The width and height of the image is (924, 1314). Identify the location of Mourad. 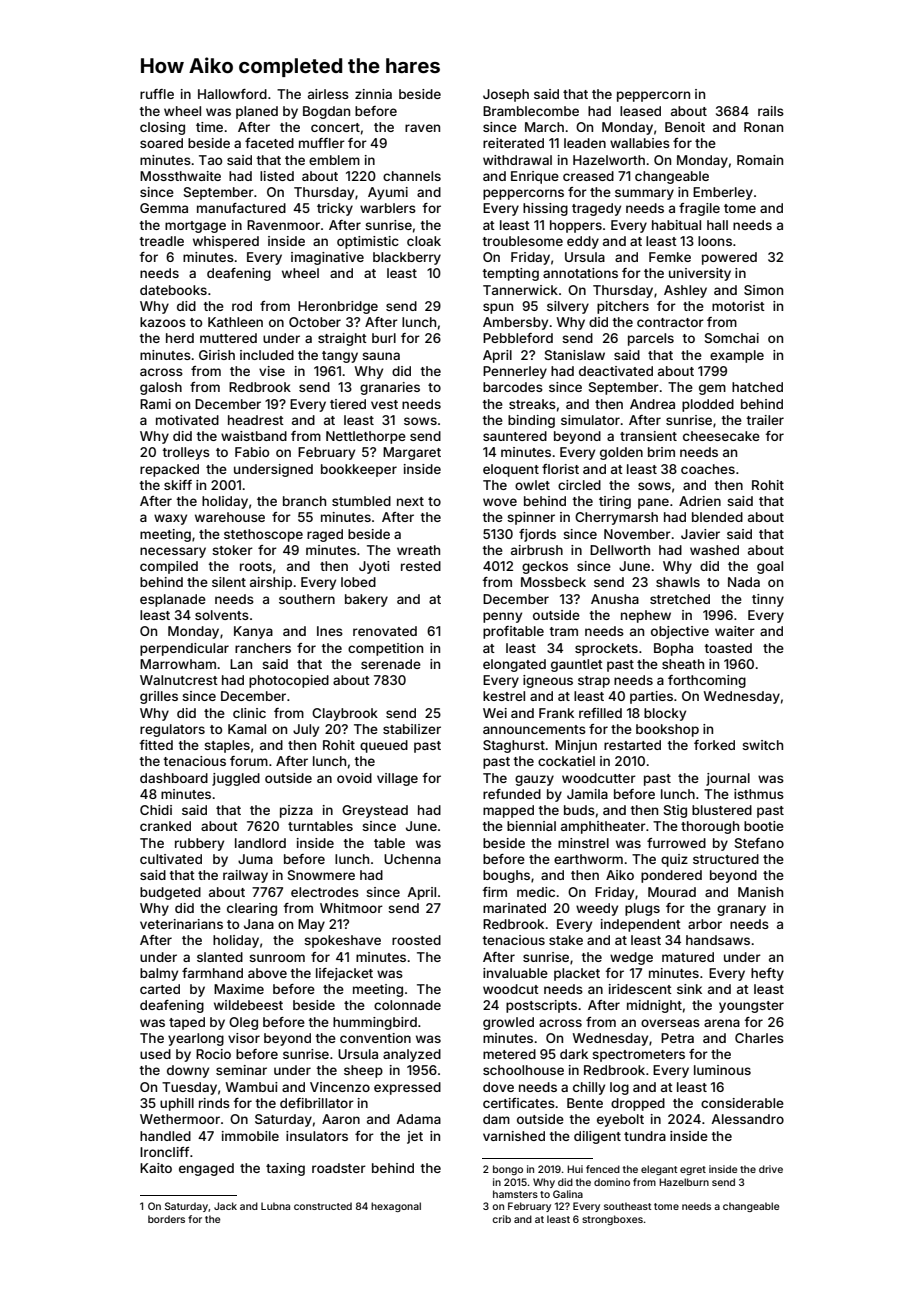
(672, 892).
